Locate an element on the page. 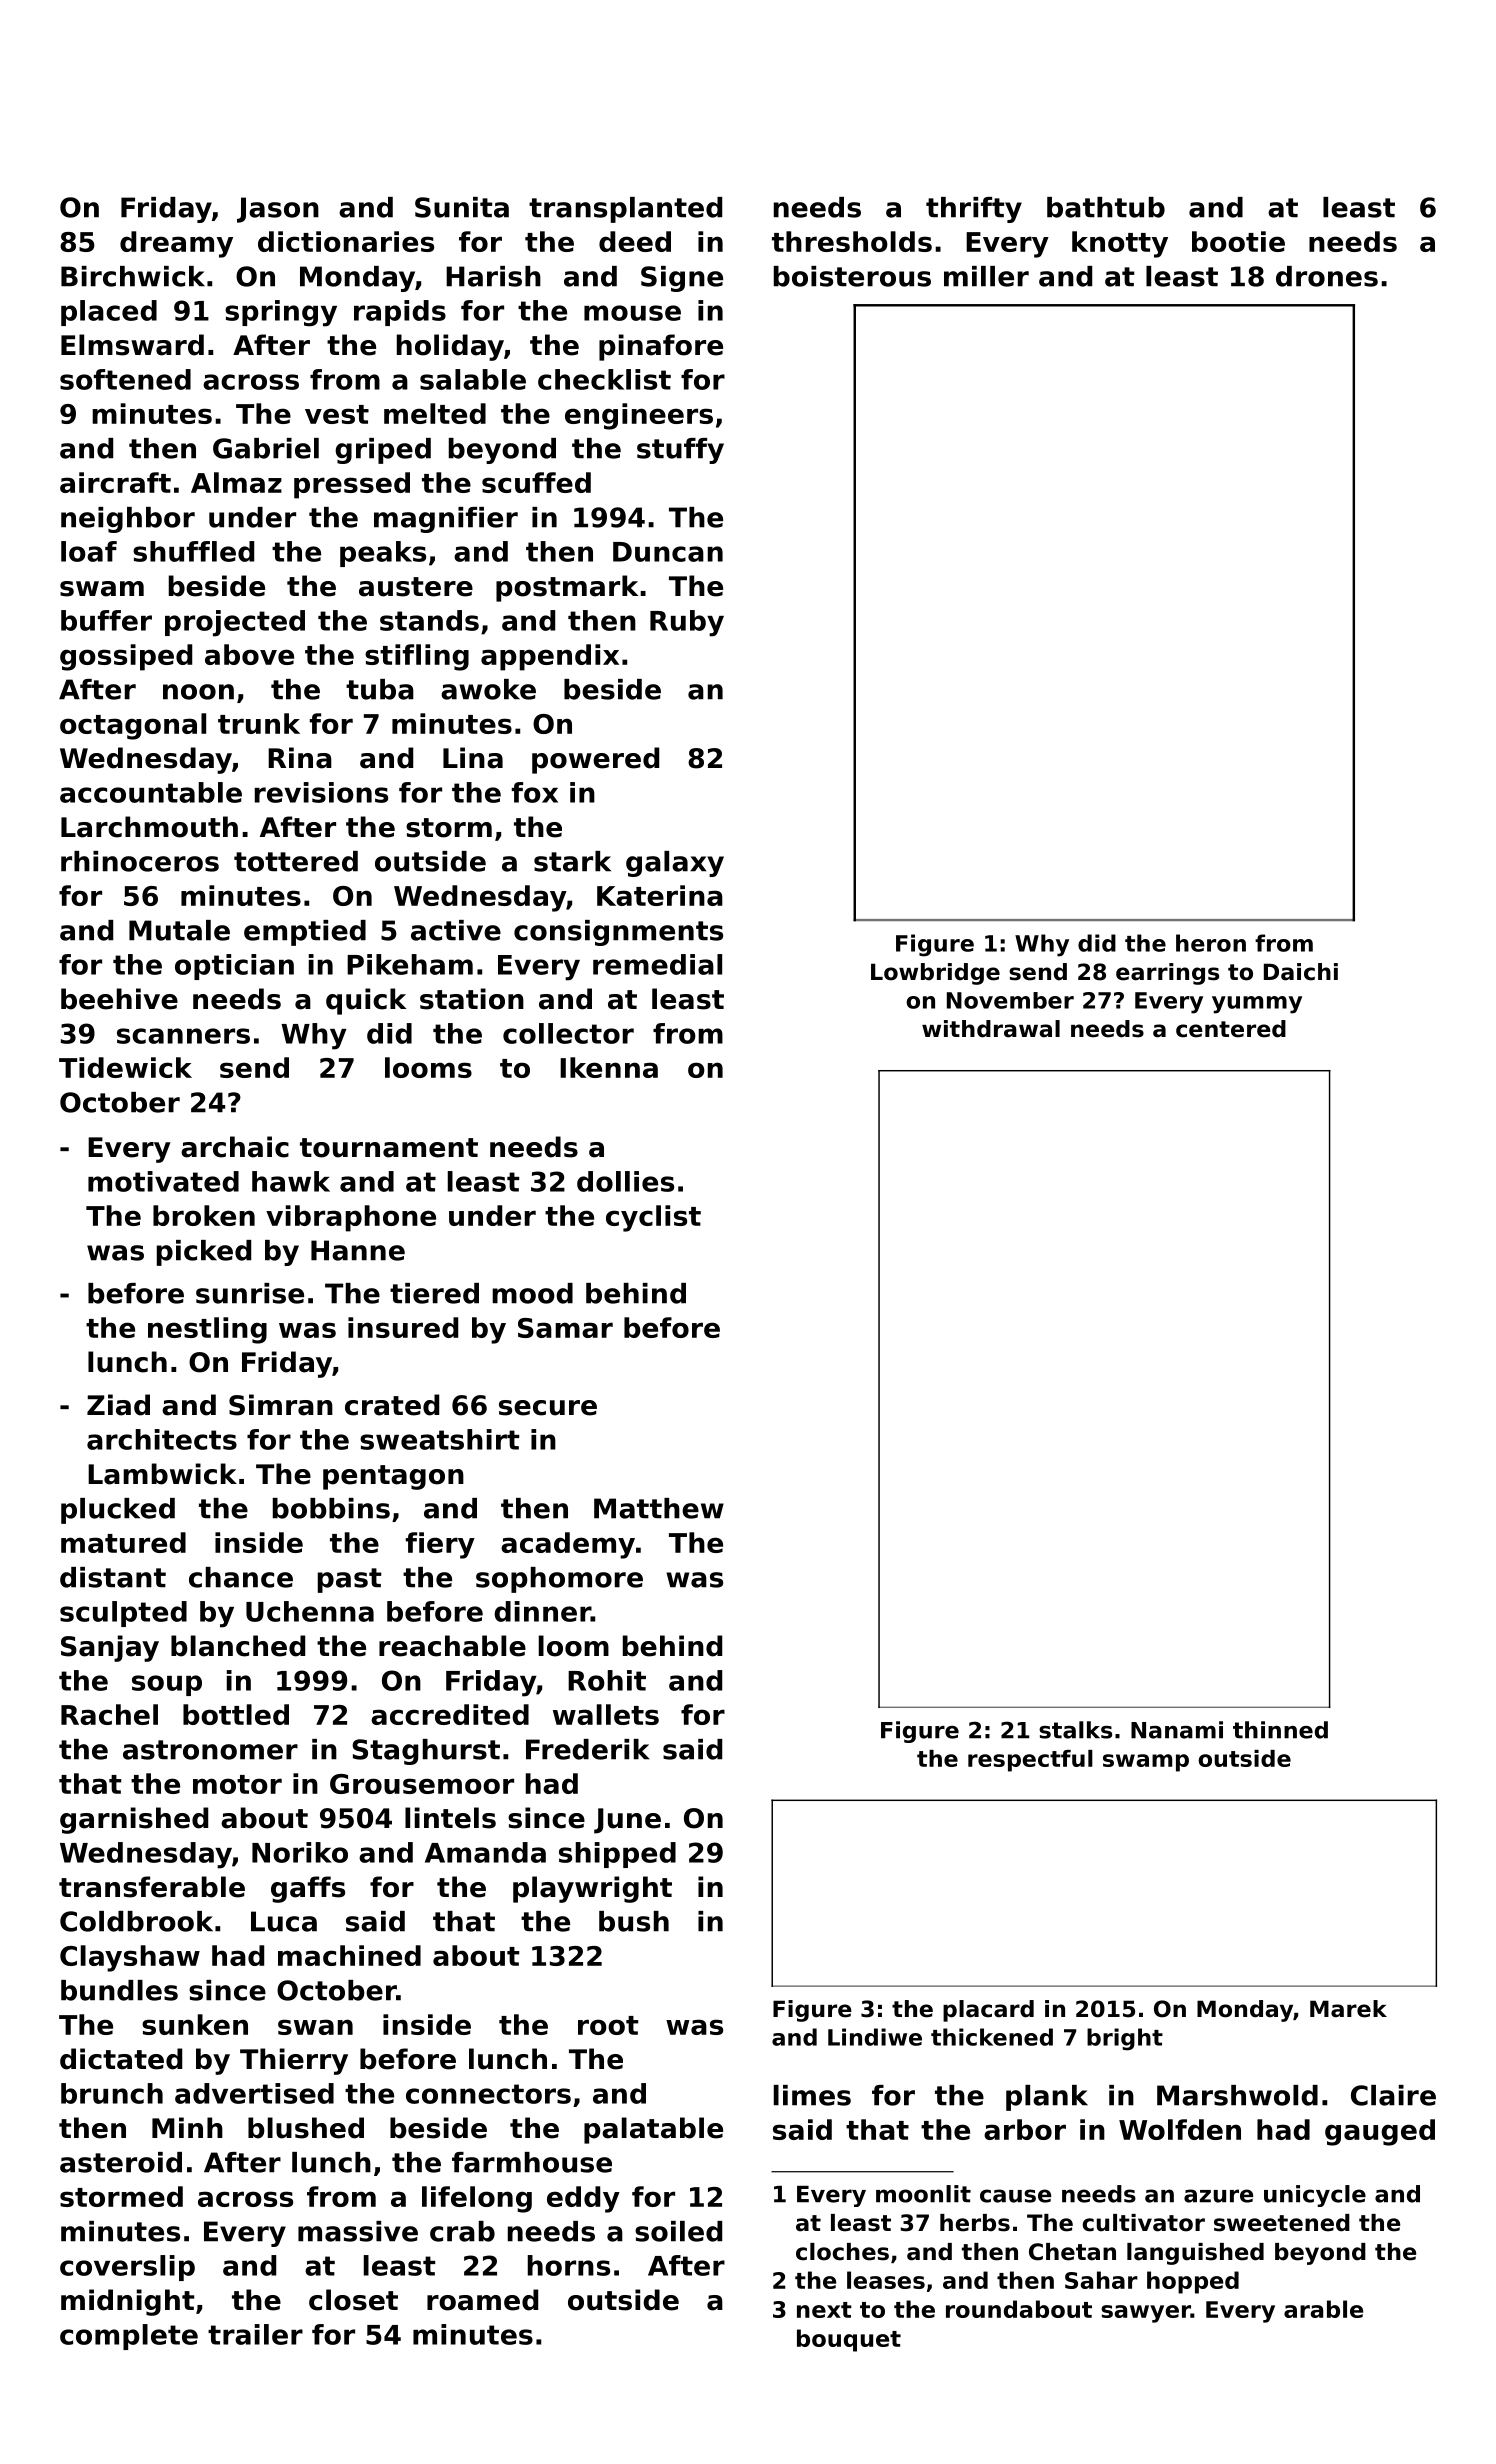 The width and height of the document is (1496, 2464). Rohit is located at coordinates (607, 1680).
